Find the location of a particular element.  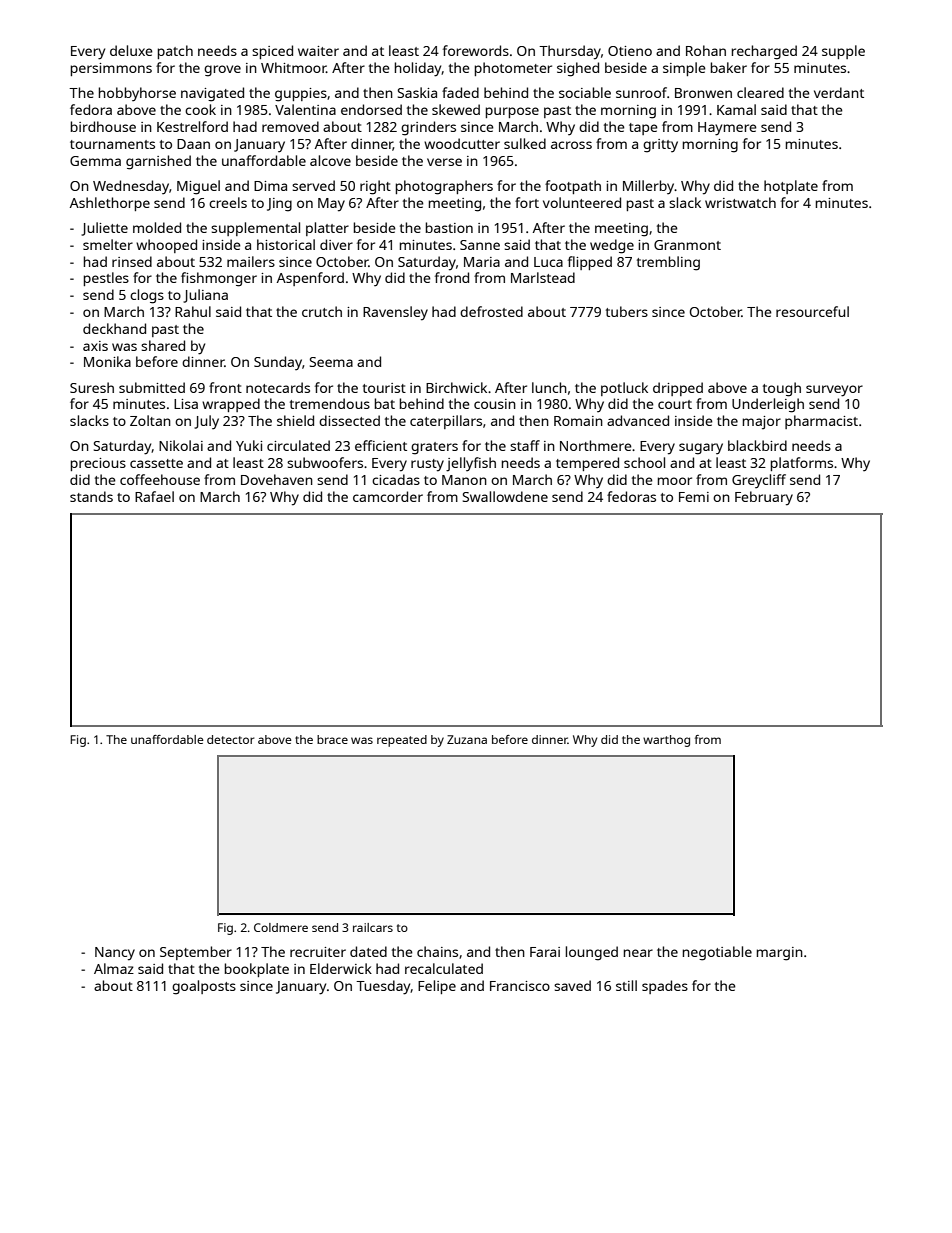

birdhouse is located at coordinates (103, 126).
